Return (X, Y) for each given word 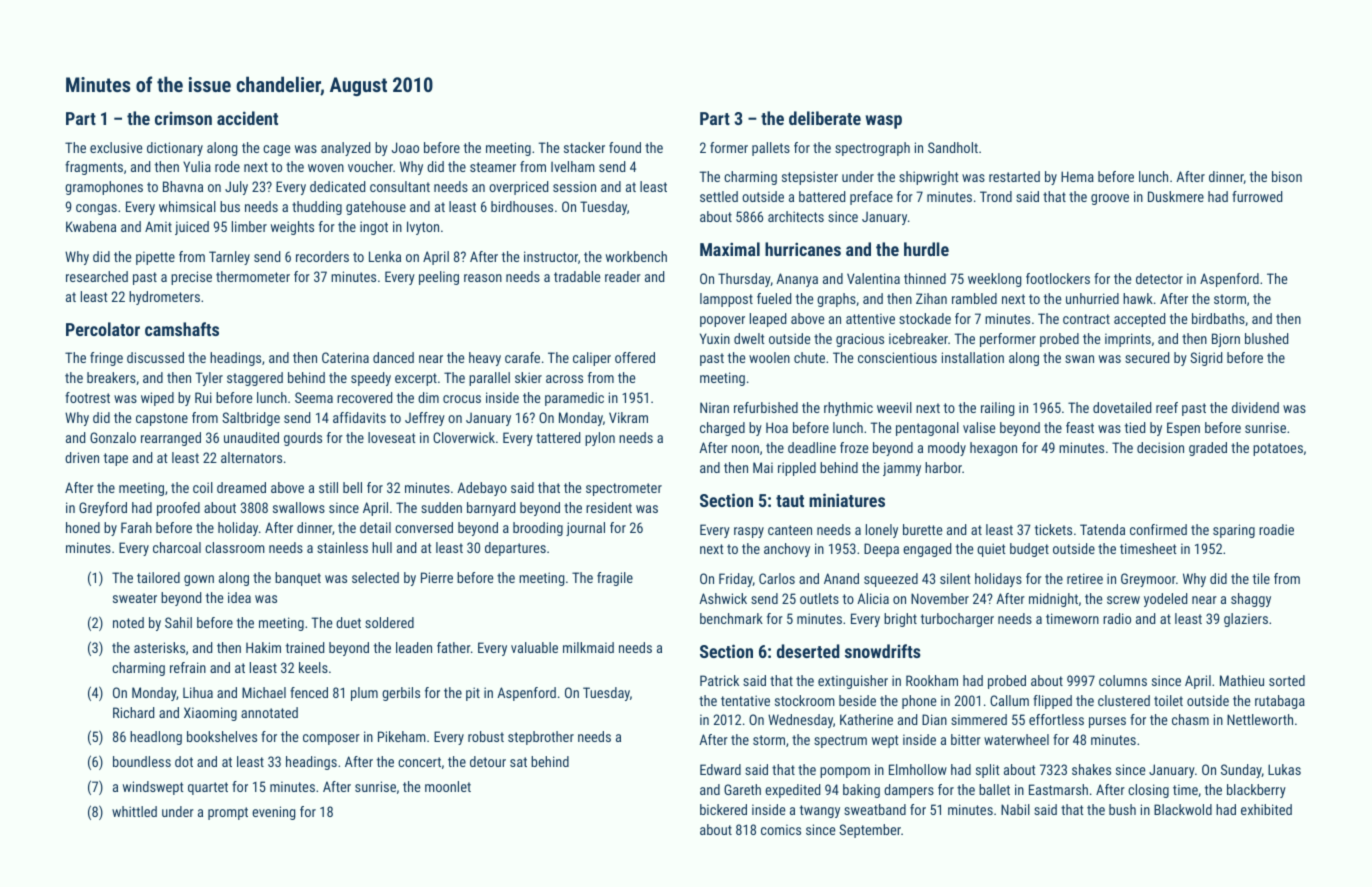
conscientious (897, 357)
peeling (439, 278)
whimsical (187, 206)
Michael (264, 692)
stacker (584, 147)
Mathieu (1242, 680)
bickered (723, 809)
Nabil (1015, 809)
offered (635, 357)
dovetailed (1122, 407)
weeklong (995, 280)
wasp (884, 122)
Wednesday (800, 721)
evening (274, 813)
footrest (87, 397)
